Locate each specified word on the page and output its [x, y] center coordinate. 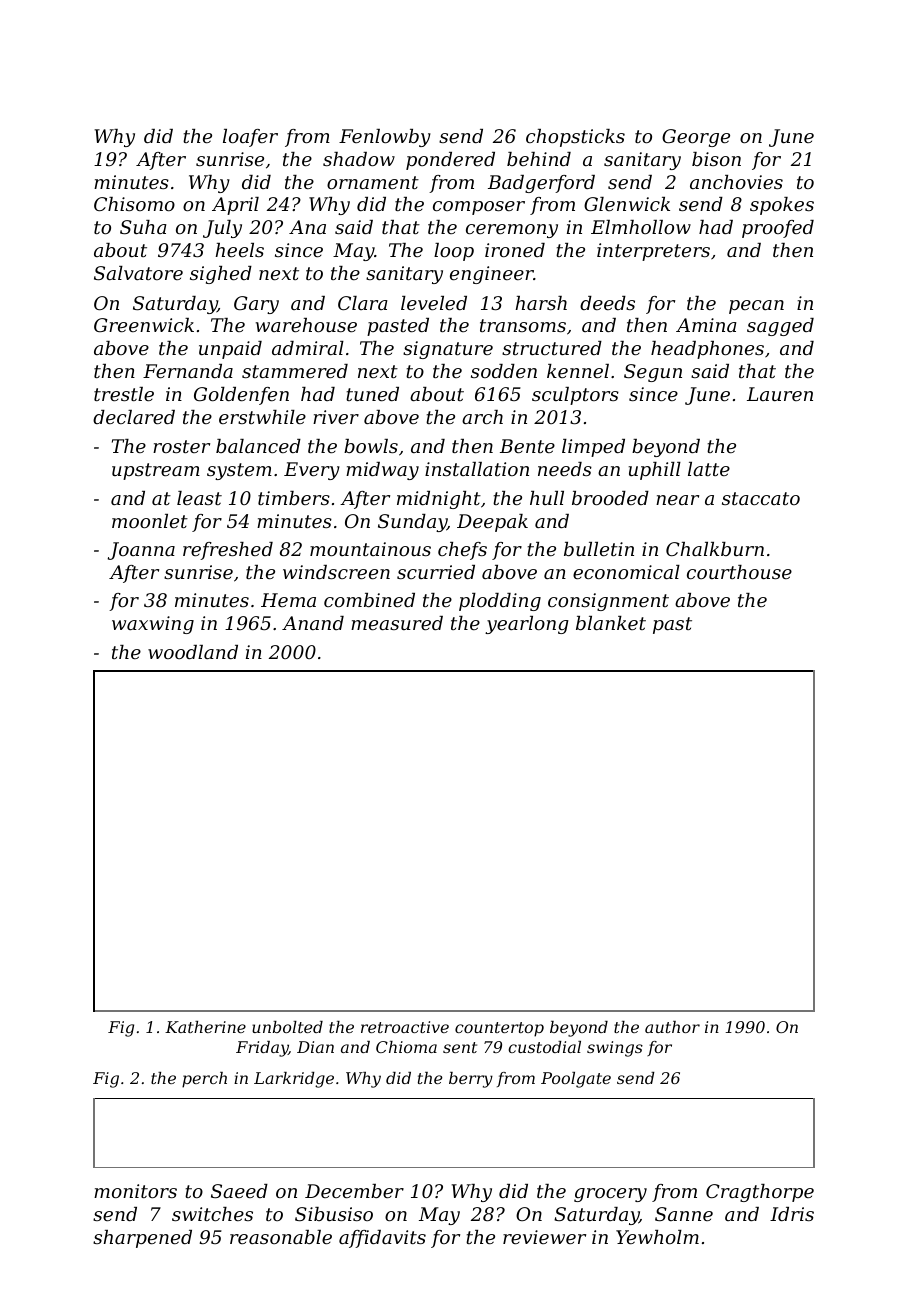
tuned [372, 394]
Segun [653, 373]
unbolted [287, 1027]
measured [397, 623]
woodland [193, 652]
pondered [450, 161]
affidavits [382, 1239]
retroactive [405, 1027]
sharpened [142, 1239]
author [672, 1027]
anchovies [736, 182]
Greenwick [144, 325]
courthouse [739, 572]
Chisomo [134, 204]
